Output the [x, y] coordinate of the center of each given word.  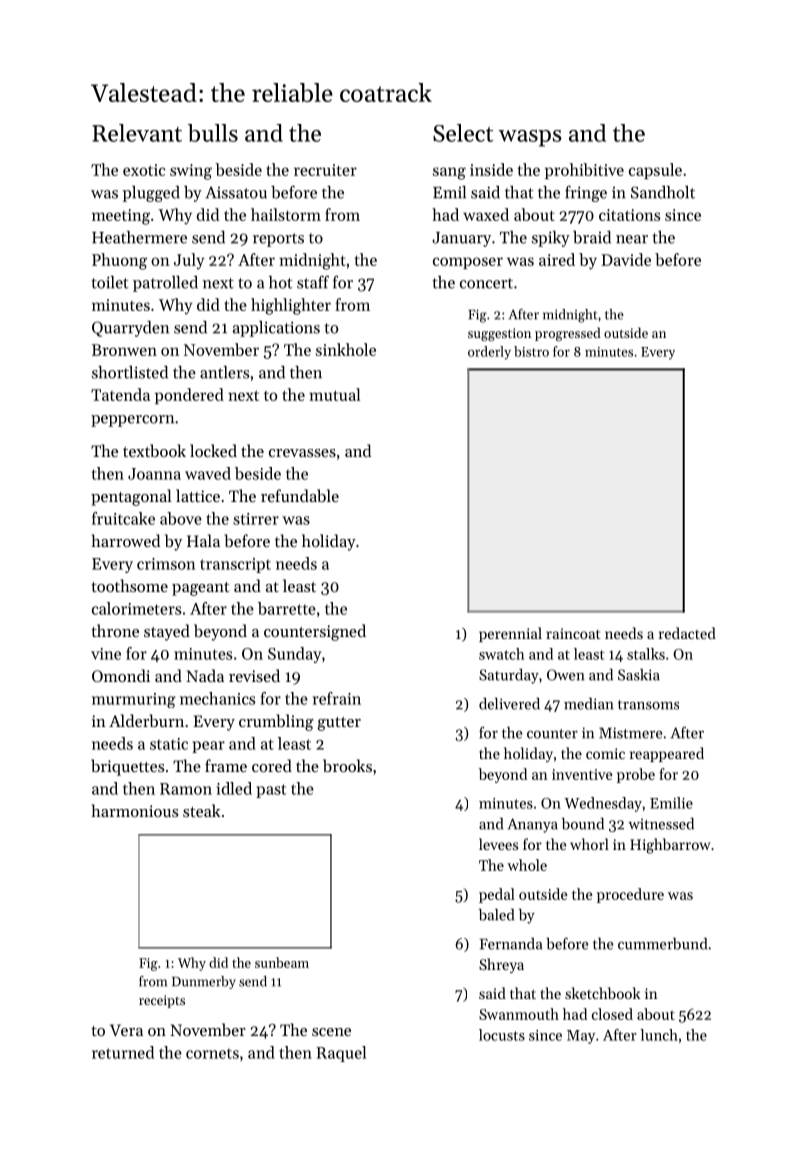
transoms [648, 705]
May [581, 1037]
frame [226, 765]
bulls [213, 133]
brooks [347, 765]
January [461, 239]
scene [331, 1032]
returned [123, 1052]
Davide [626, 259]
